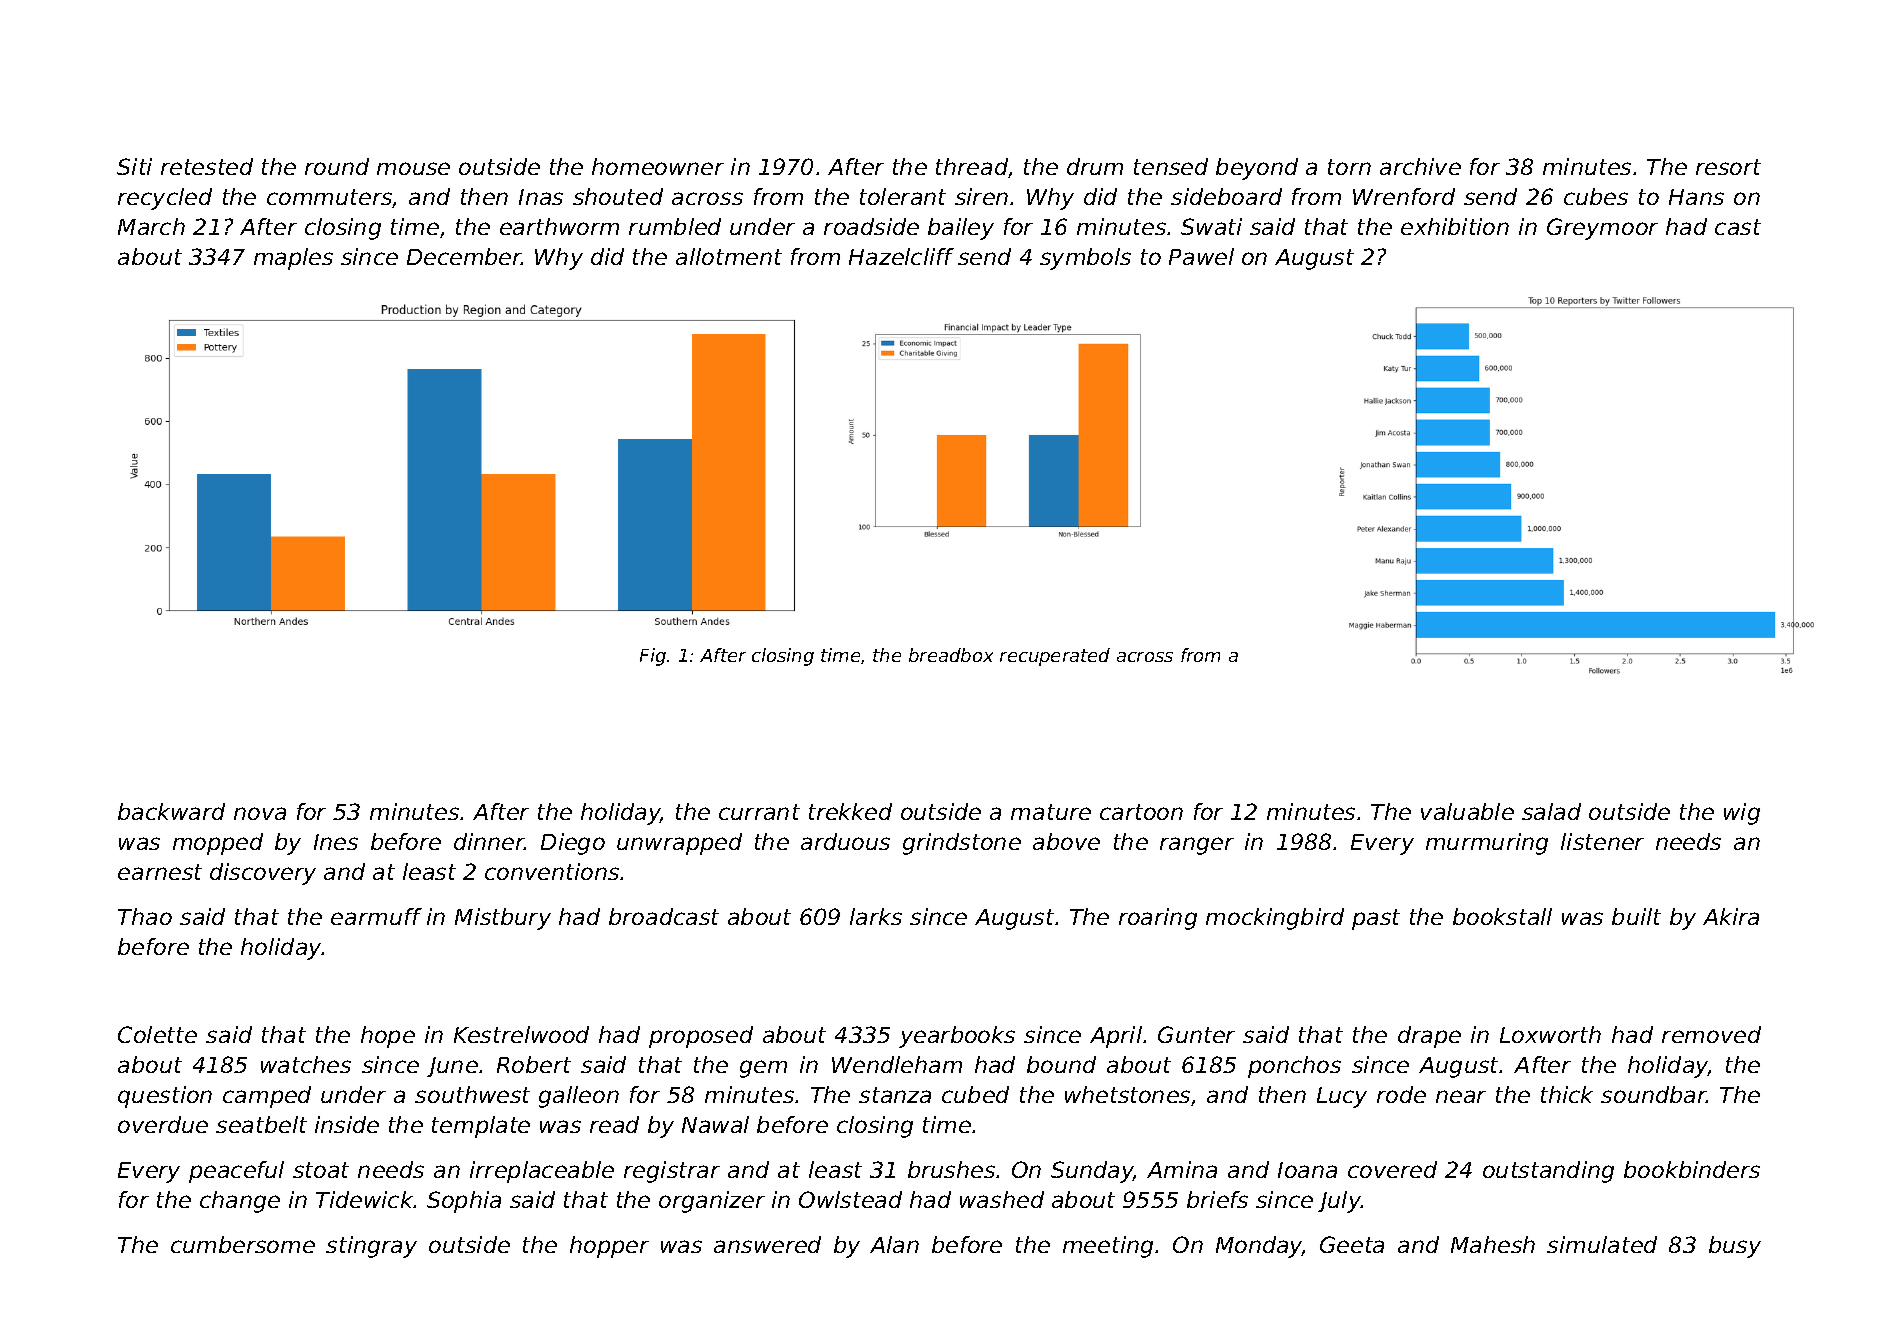  Describe the element at coordinates (1420, 166) in the image. I see `archive` at that location.
